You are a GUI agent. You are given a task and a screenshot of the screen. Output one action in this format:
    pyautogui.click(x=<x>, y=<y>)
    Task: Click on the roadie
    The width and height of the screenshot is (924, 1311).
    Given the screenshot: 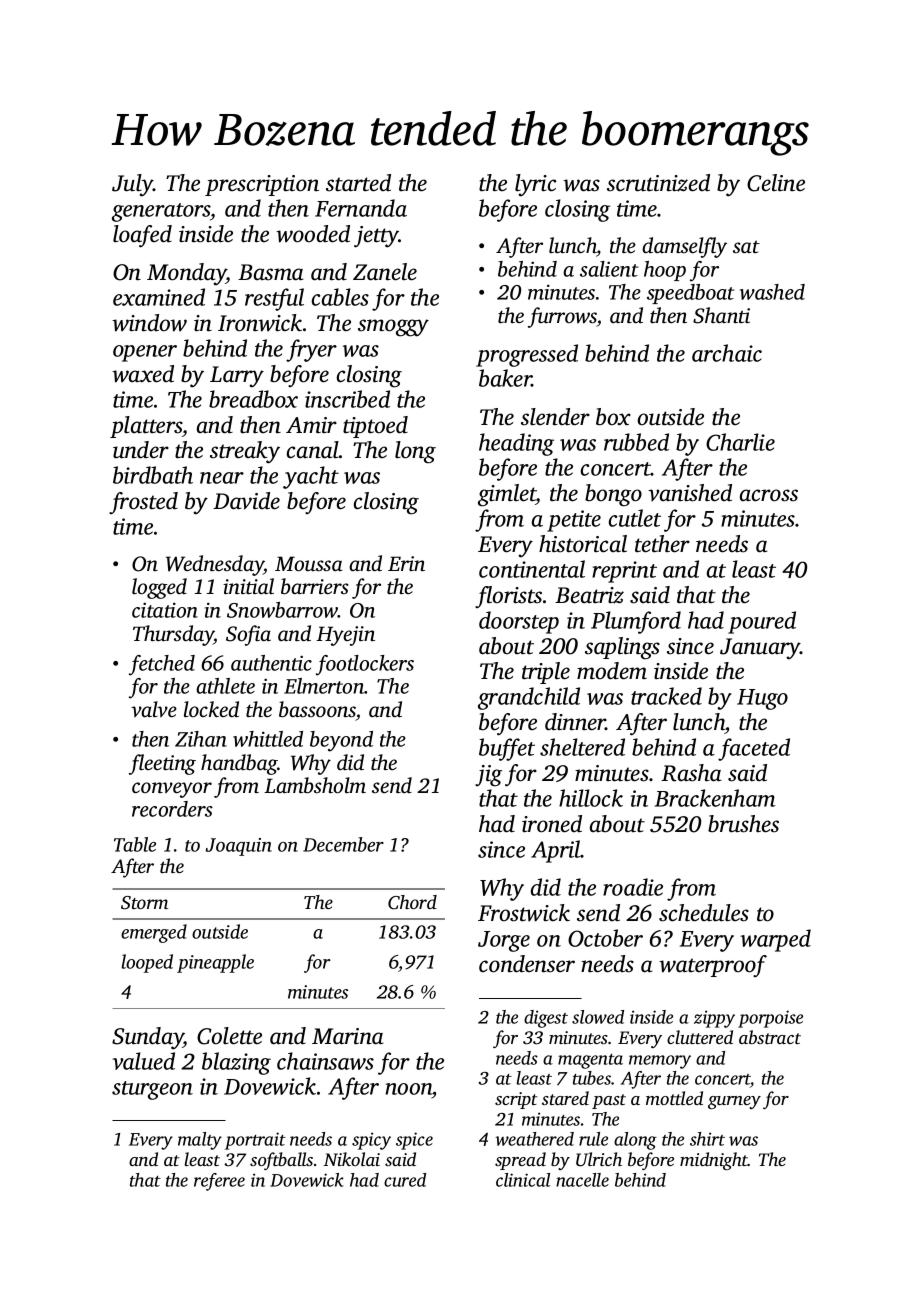 What is the action you would take?
    pyautogui.click(x=633, y=887)
